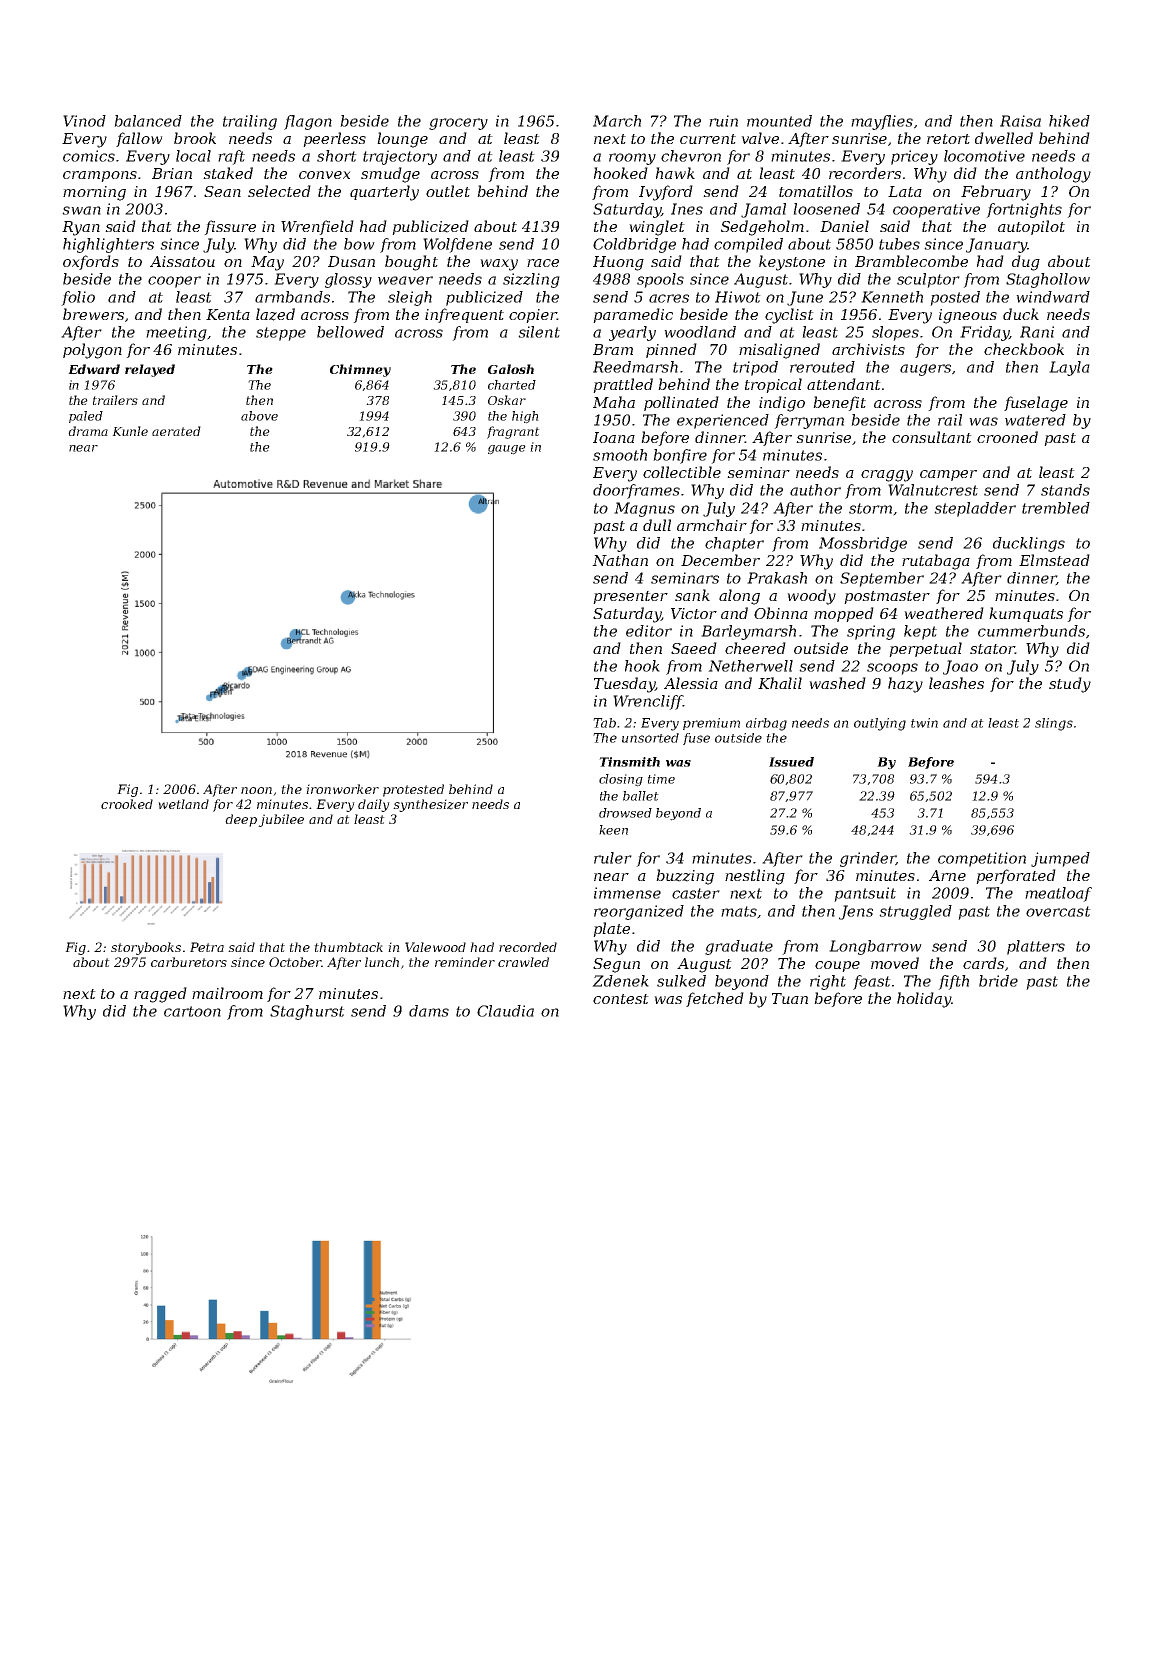  What do you see at coordinates (413, 790) in the screenshot?
I see `protested` at bounding box center [413, 790].
